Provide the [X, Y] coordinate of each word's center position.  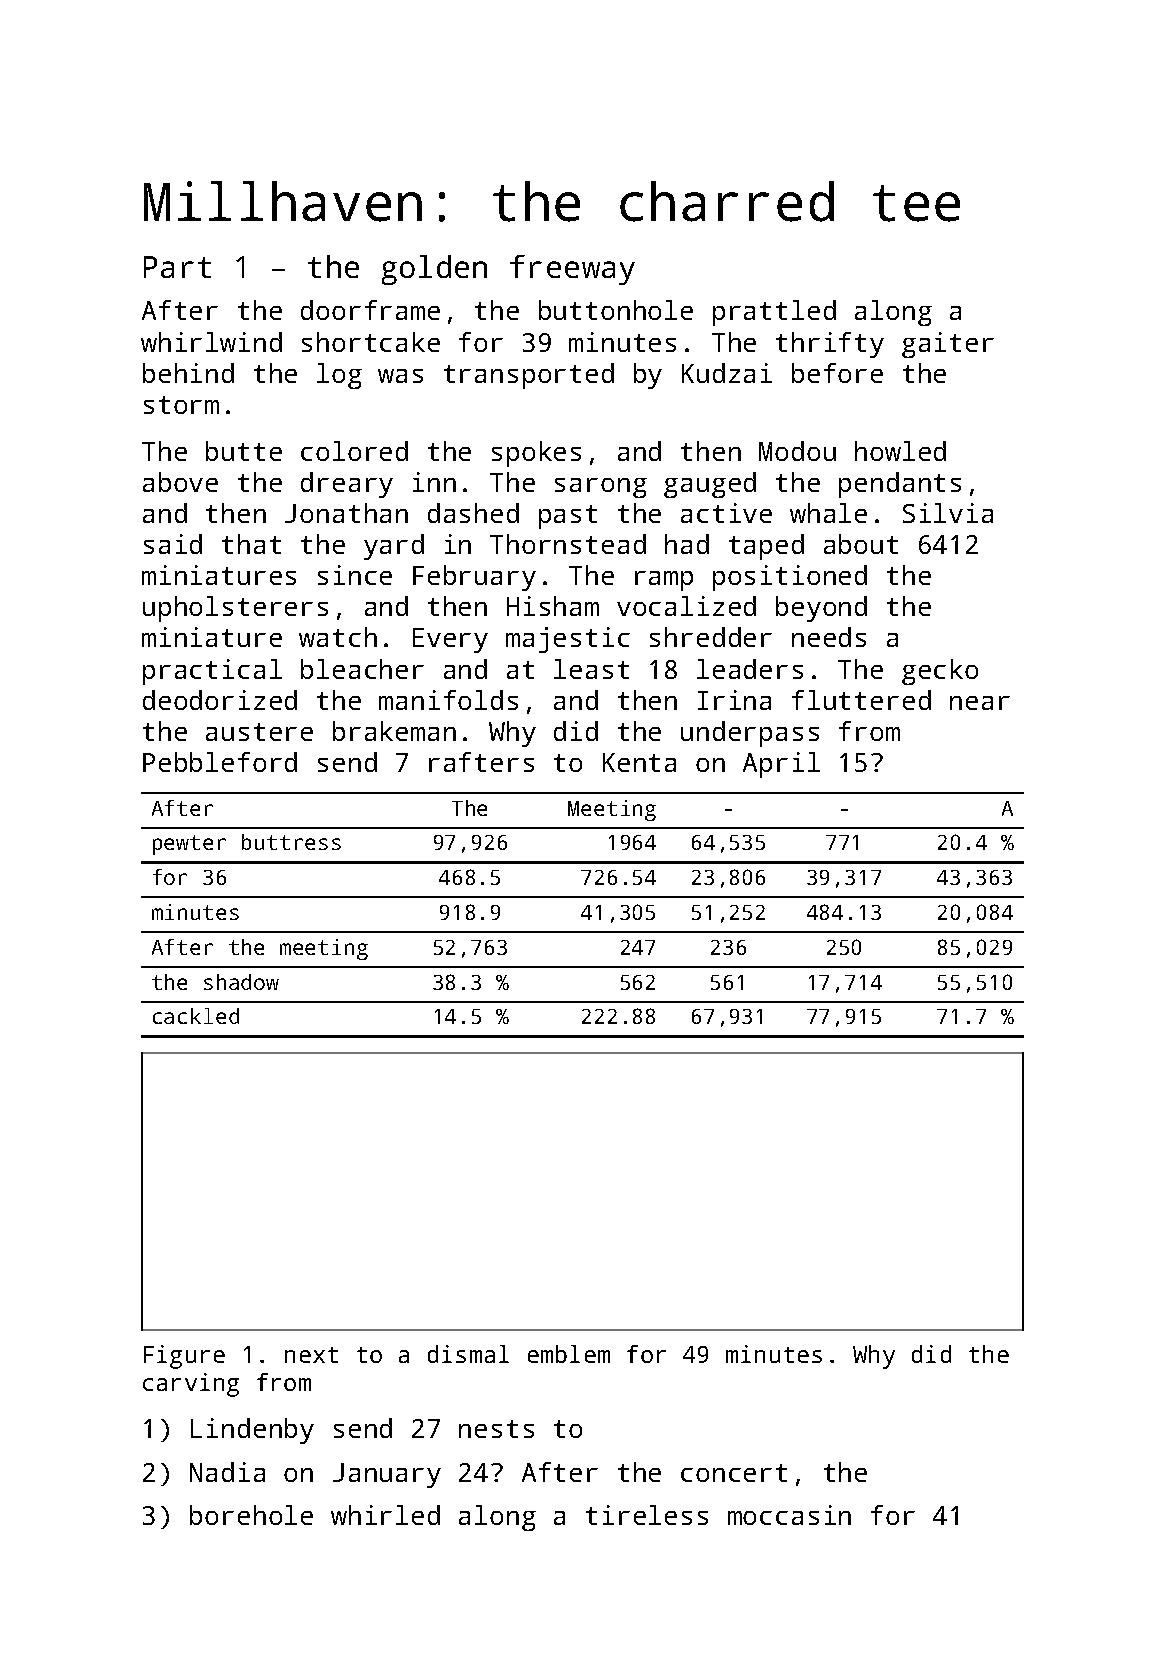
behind [188, 373]
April [781, 765]
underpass [750, 734]
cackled [196, 1016]
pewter [189, 845]
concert [734, 1473]
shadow [241, 982]
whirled [385, 1515]
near [980, 703]
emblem [569, 1354]
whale [828, 513]
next [311, 1355]
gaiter [948, 345]
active [726, 513]
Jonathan [346, 513]
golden [434, 270]
